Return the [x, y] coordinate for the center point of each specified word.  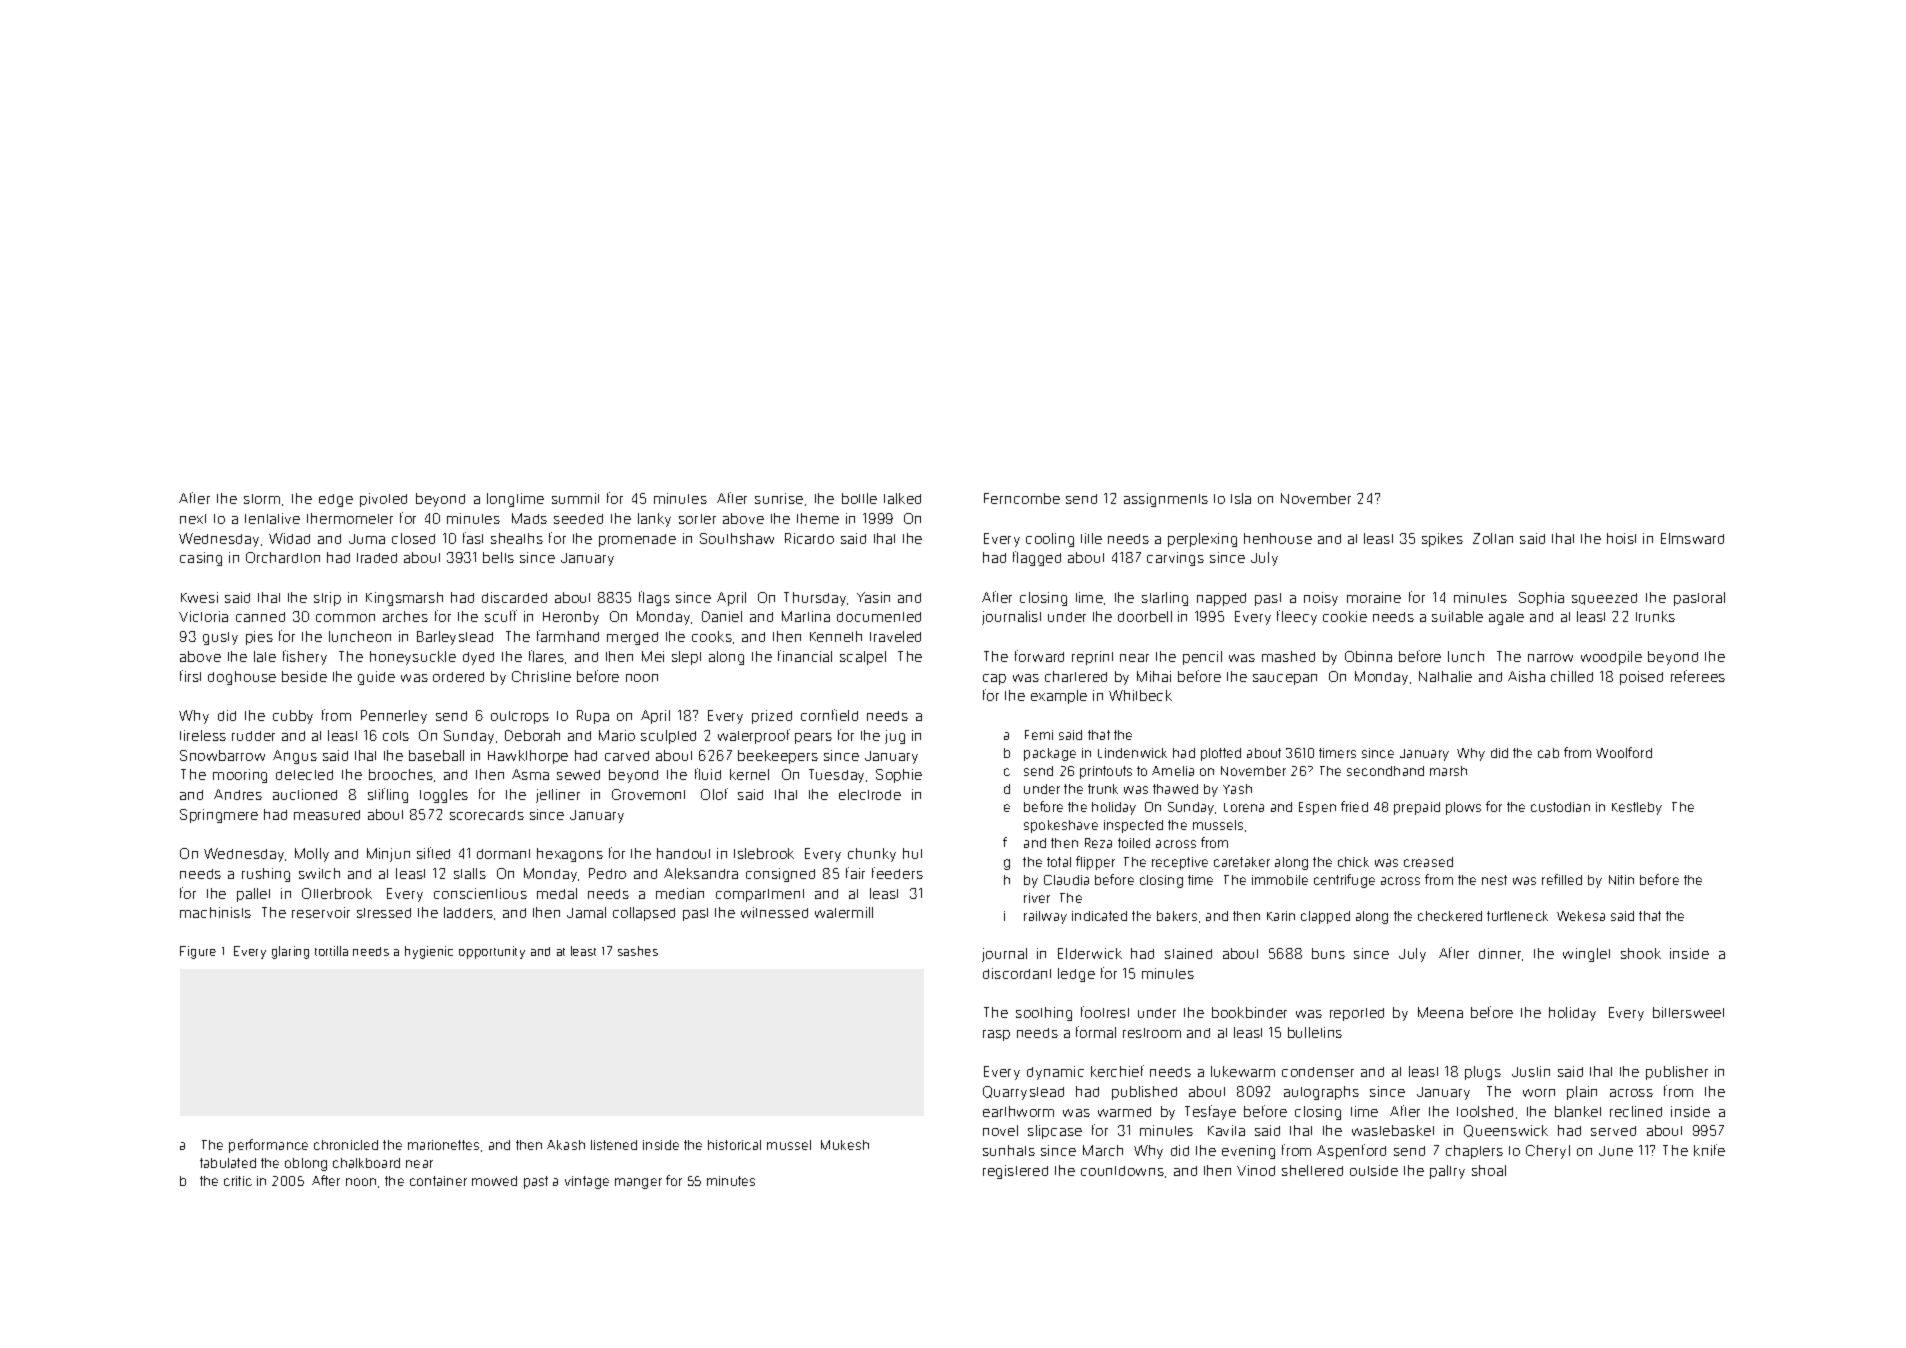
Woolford [1624, 752]
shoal [1489, 1170]
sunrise [779, 498]
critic [238, 1181]
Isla [1241, 498]
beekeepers [778, 757]
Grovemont [648, 794]
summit [575, 498]
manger [638, 1183]
